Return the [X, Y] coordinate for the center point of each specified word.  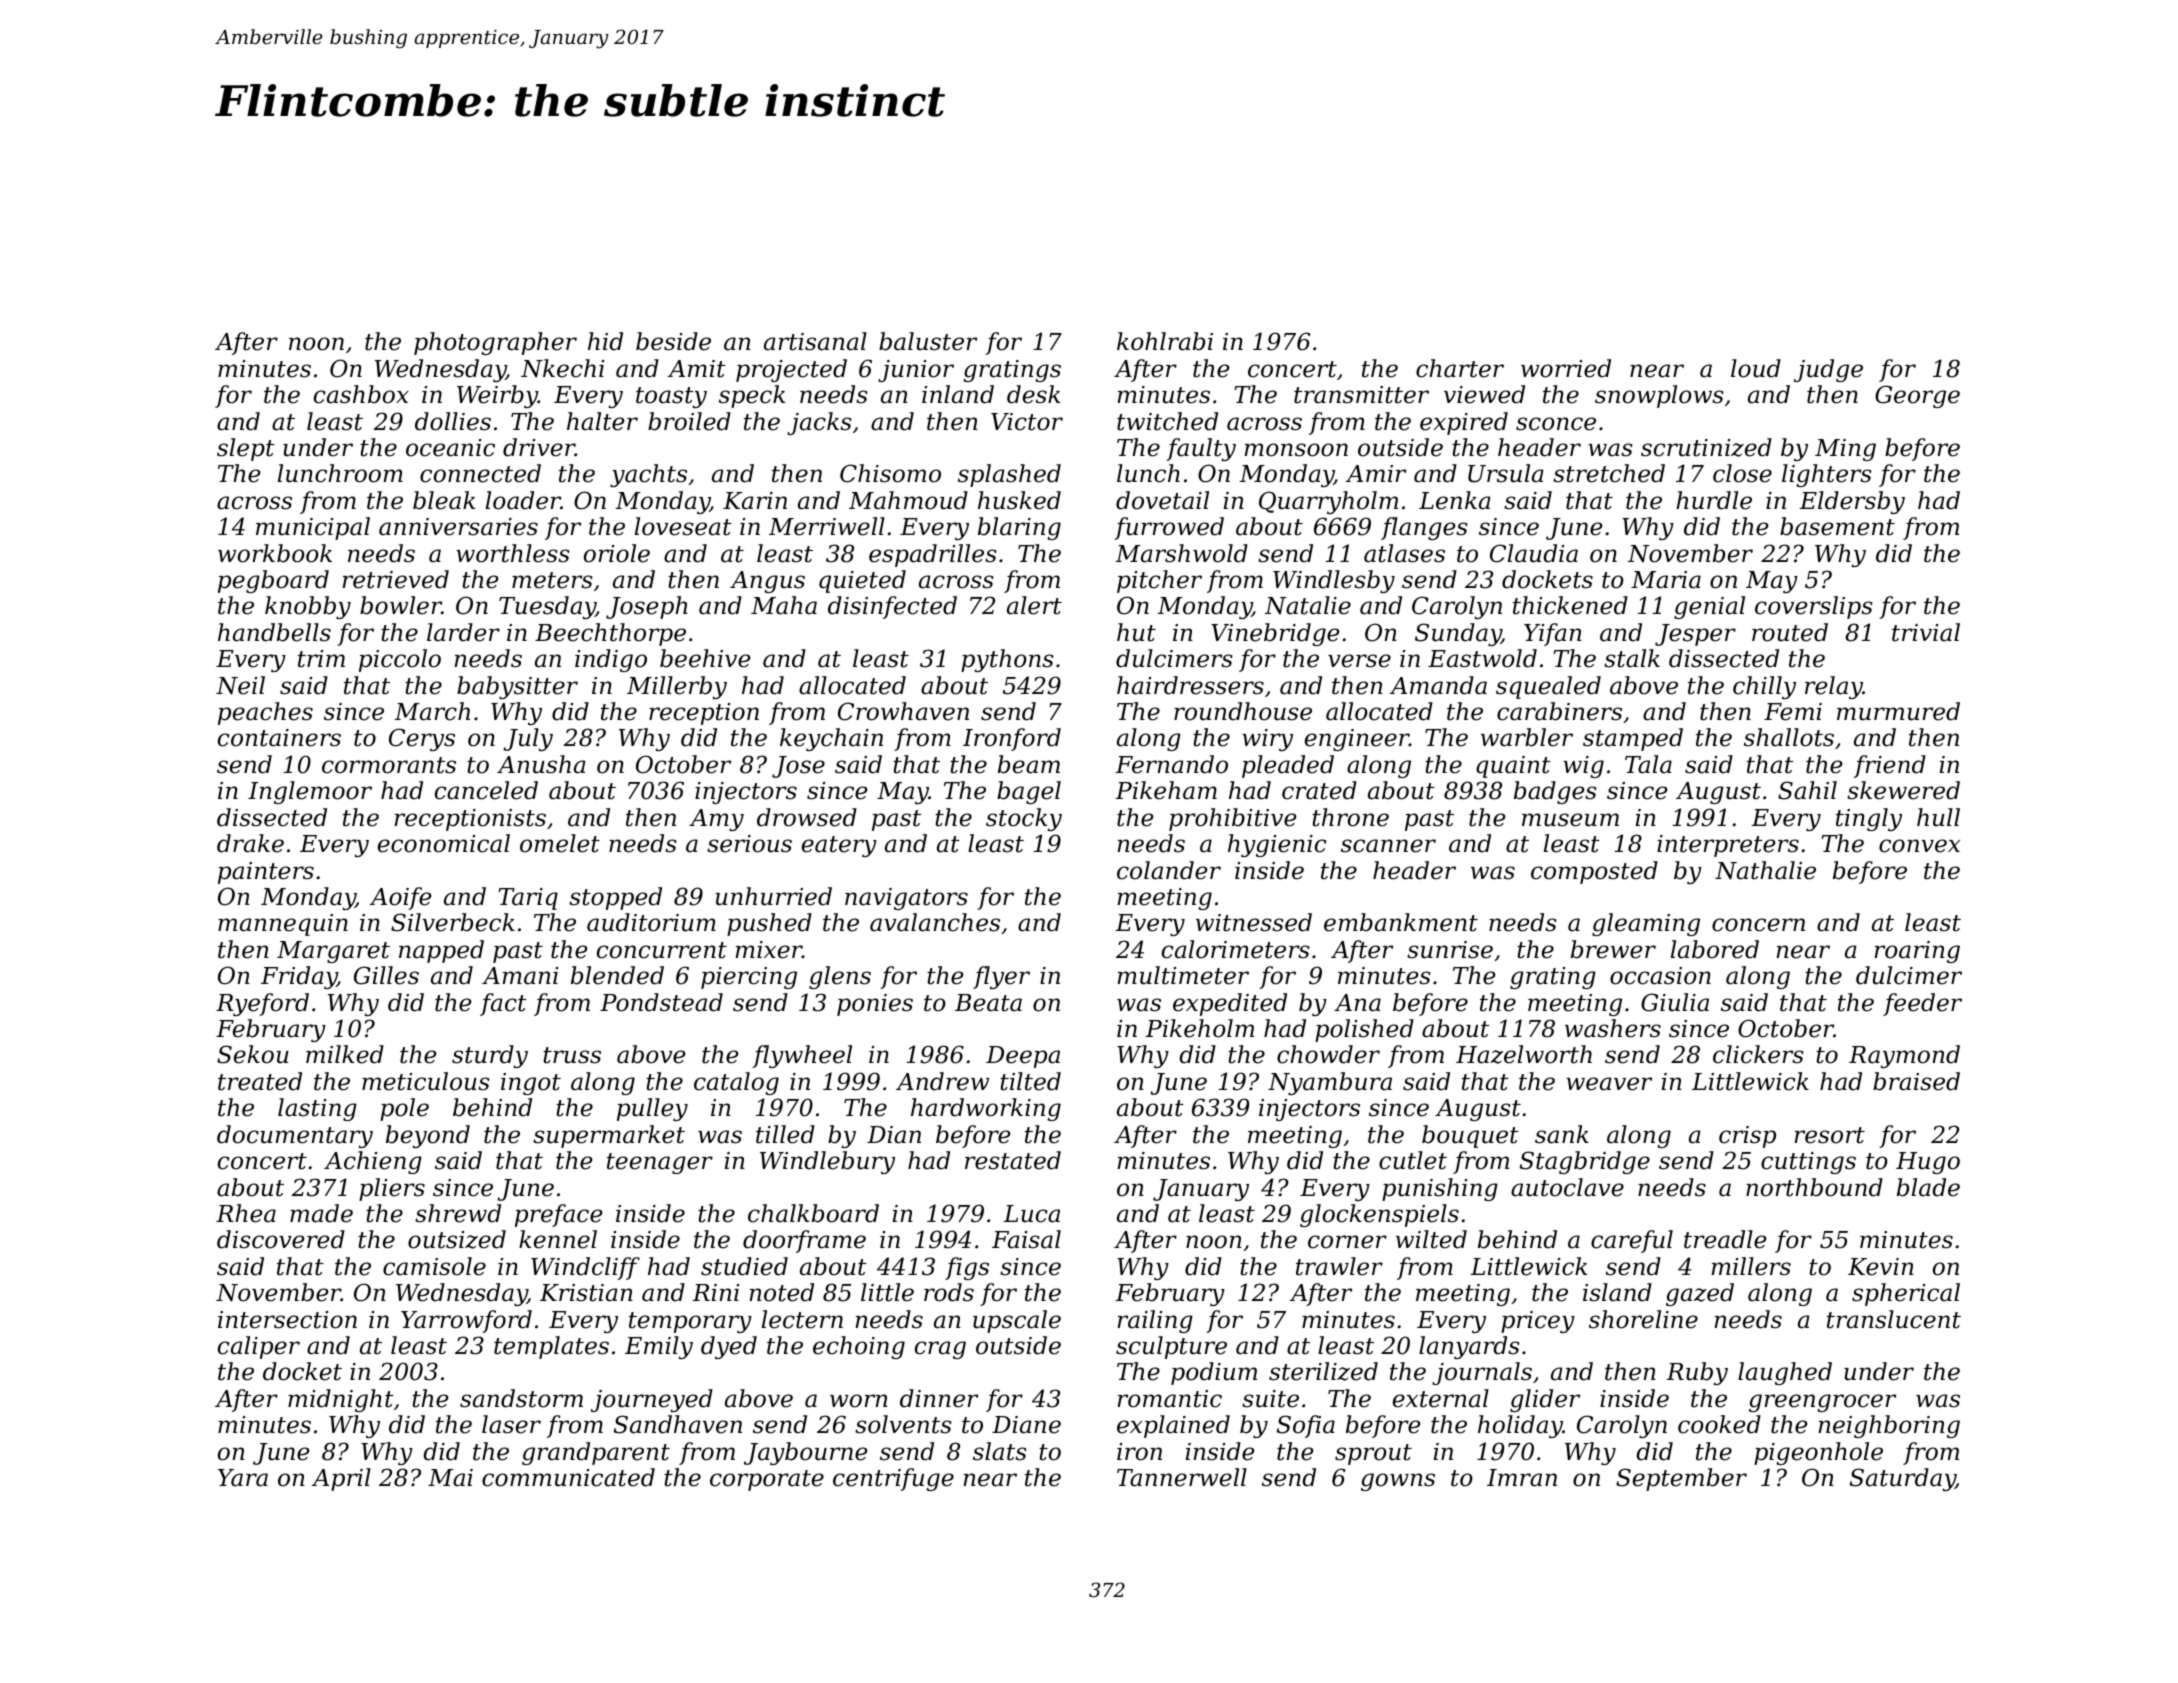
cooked [1719, 1424]
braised [1916, 1081]
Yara [243, 1478]
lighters [1827, 475]
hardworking [986, 1109]
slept [246, 449]
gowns [1398, 1482]
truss [572, 1055]
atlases [1404, 553]
